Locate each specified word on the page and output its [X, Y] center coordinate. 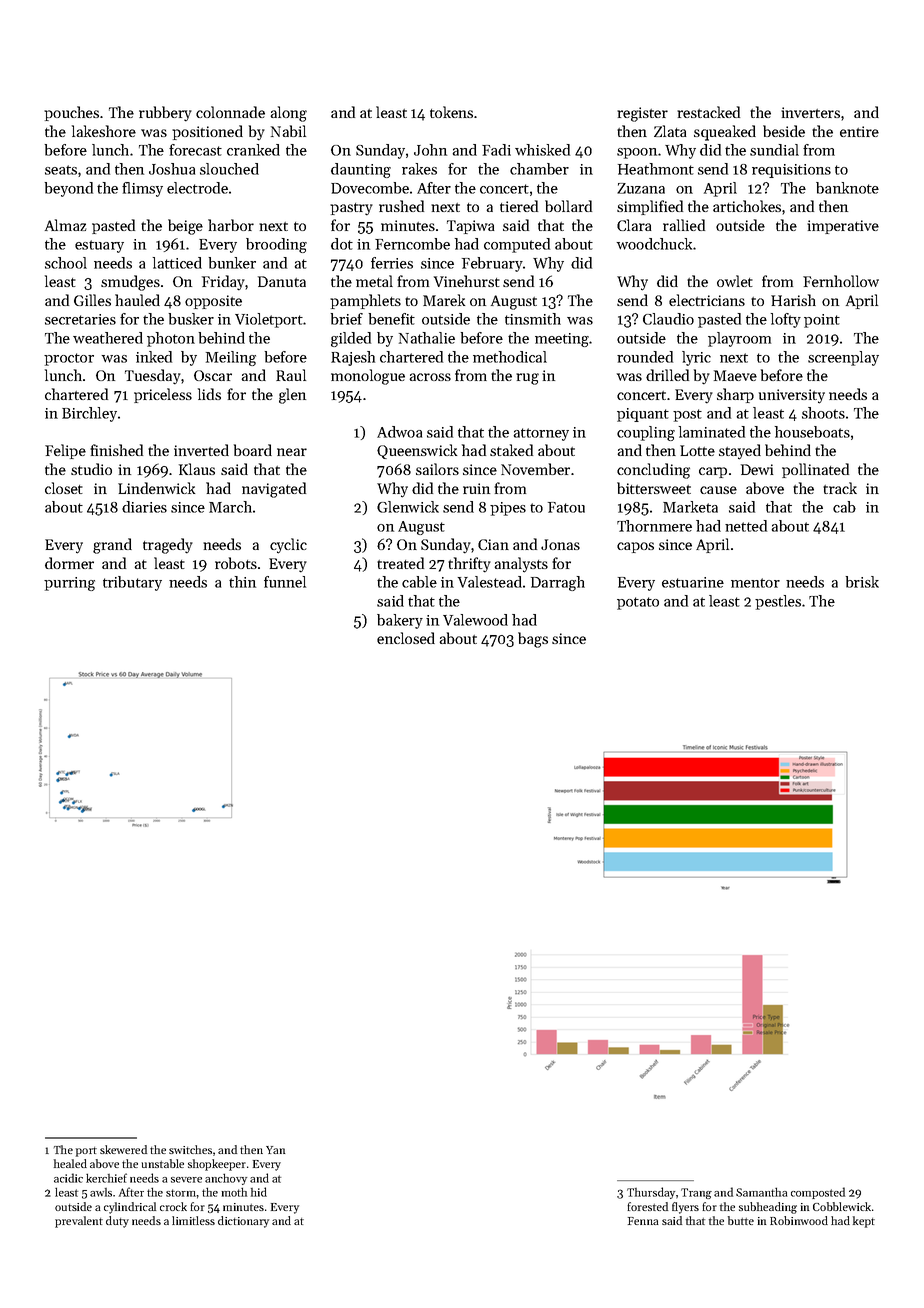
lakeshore [104, 131]
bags [533, 640]
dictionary [243, 1222]
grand [112, 546]
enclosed [406, 638]
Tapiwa [470, 227]
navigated [274, 490]
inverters [810, 112]
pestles [778, 602]
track [840, 488]
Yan [275, 1150]
